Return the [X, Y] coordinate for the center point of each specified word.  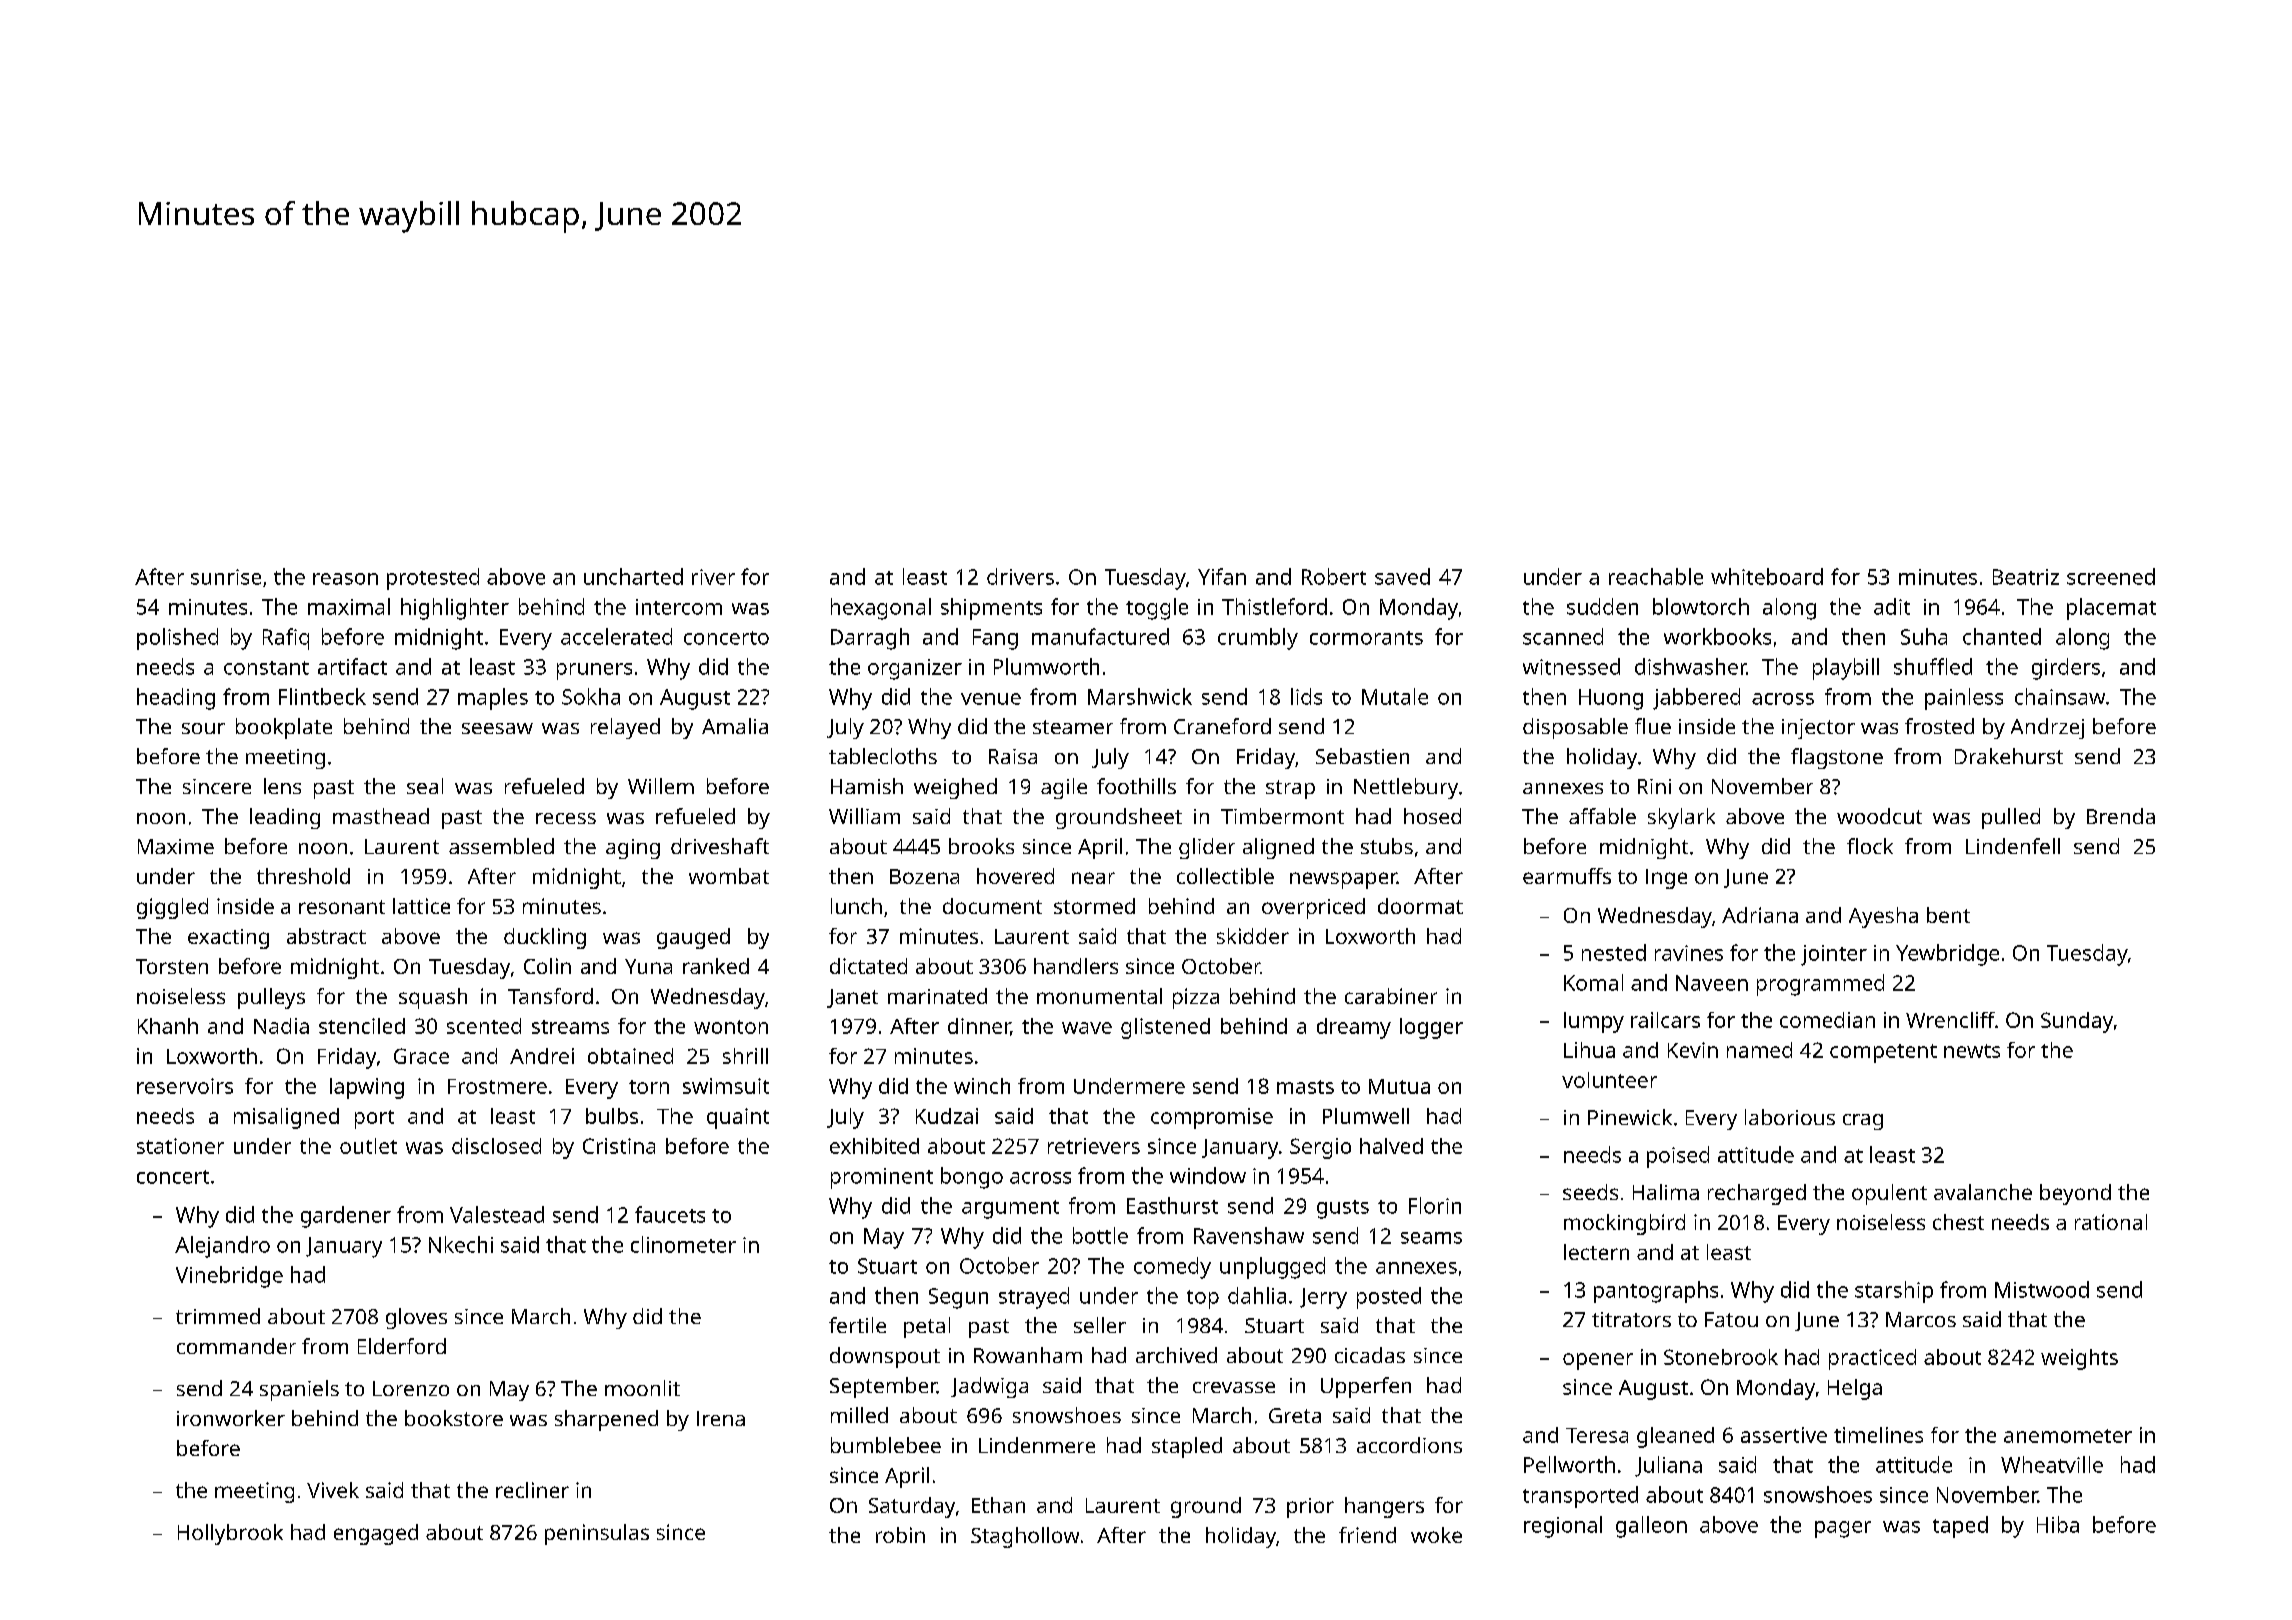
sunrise [226, 577]
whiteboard [1767, 576]
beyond [2075, 1194]
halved [1391, 1146]
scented [484, 1026]
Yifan [1222, 576]
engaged [376, 1534]
